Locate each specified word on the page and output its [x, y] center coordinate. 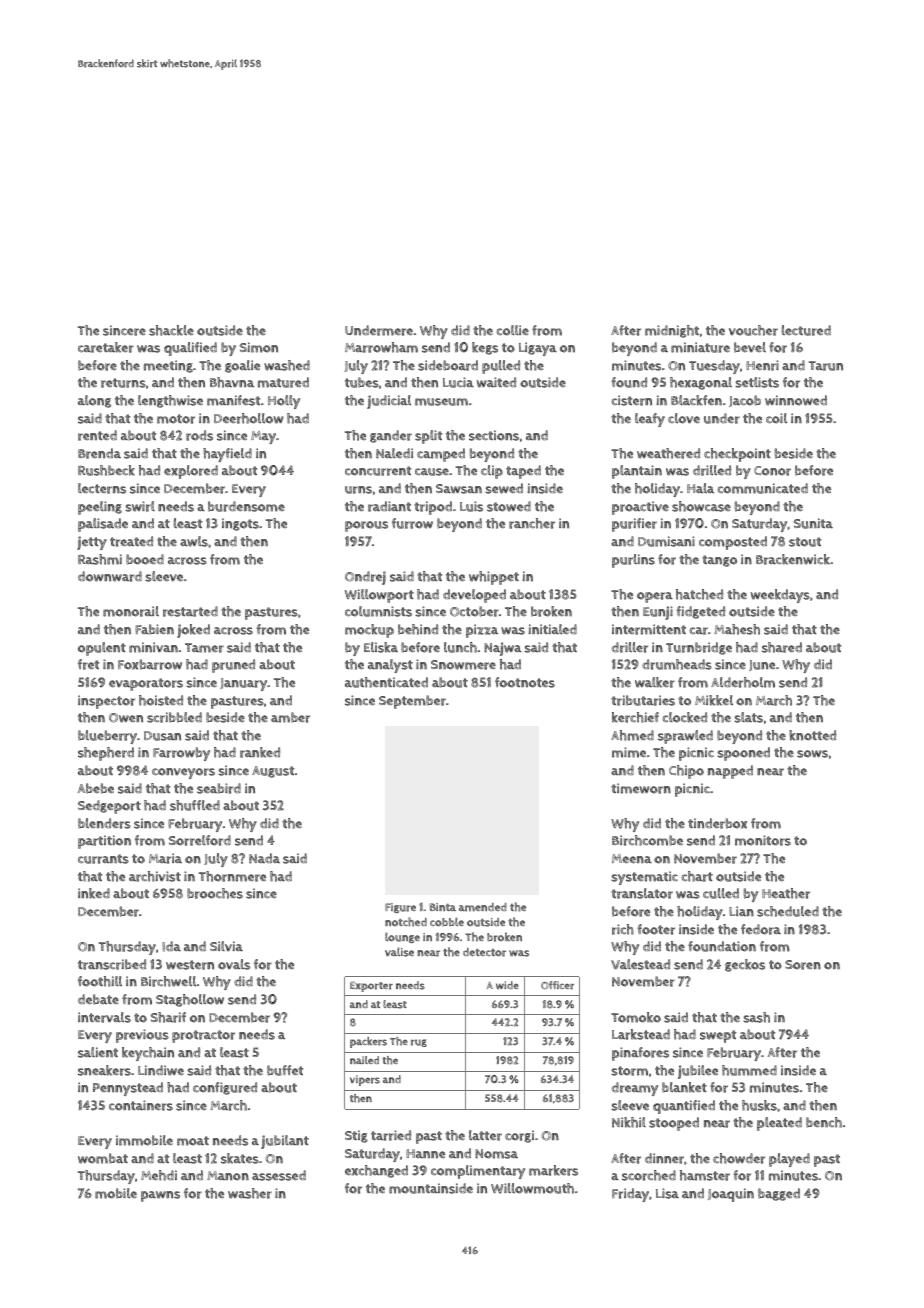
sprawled [685, 737]
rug [419, 1043]
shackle [171, 330]
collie [513, 330]
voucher [753, 330]
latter [485, 1135]
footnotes [525, 682]
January [244, 684]
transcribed [112, 964]
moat [193, 1141]
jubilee [698, 1072]
